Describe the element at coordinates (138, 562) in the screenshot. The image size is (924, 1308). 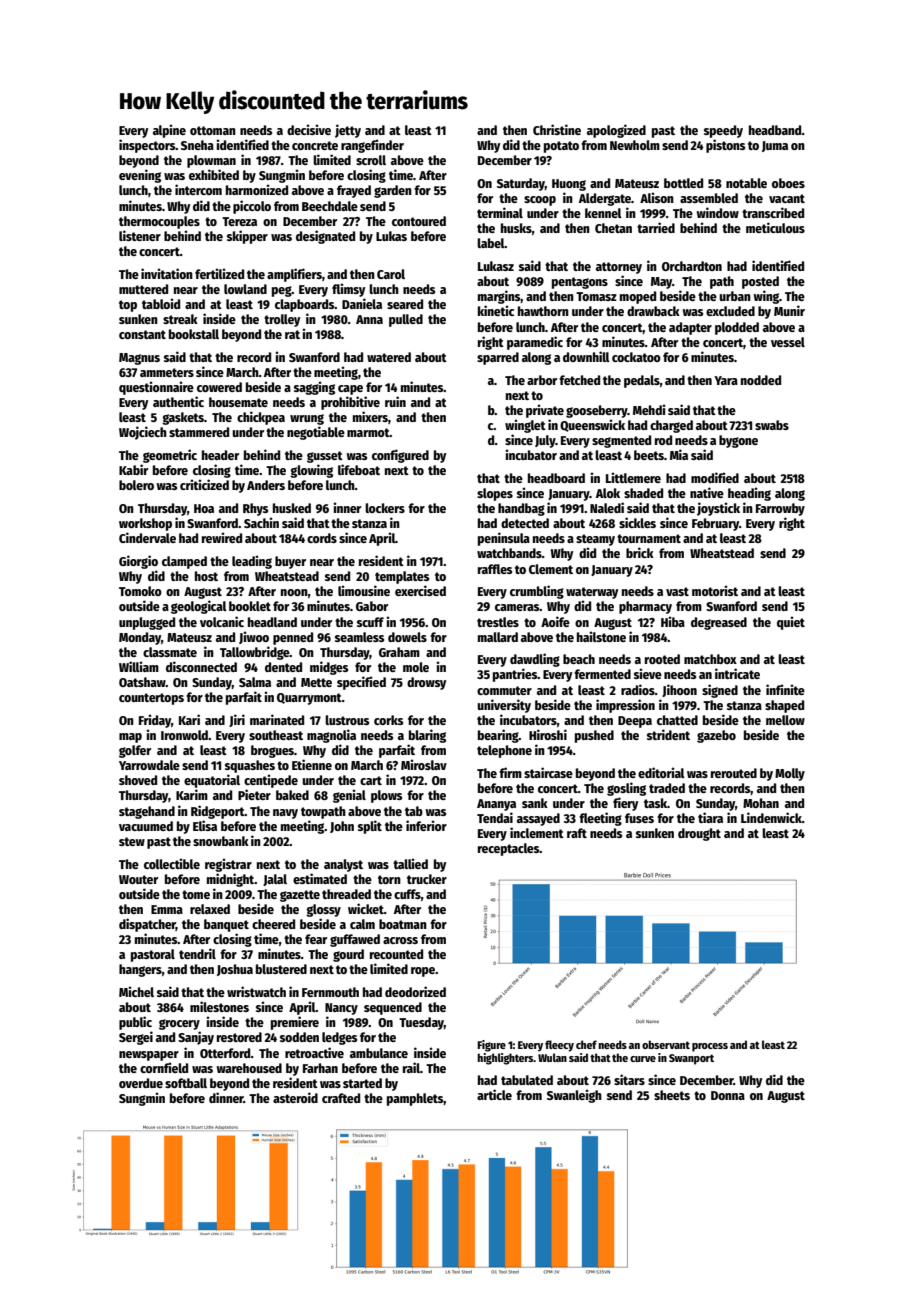
I see `Giorgio` at that location.
